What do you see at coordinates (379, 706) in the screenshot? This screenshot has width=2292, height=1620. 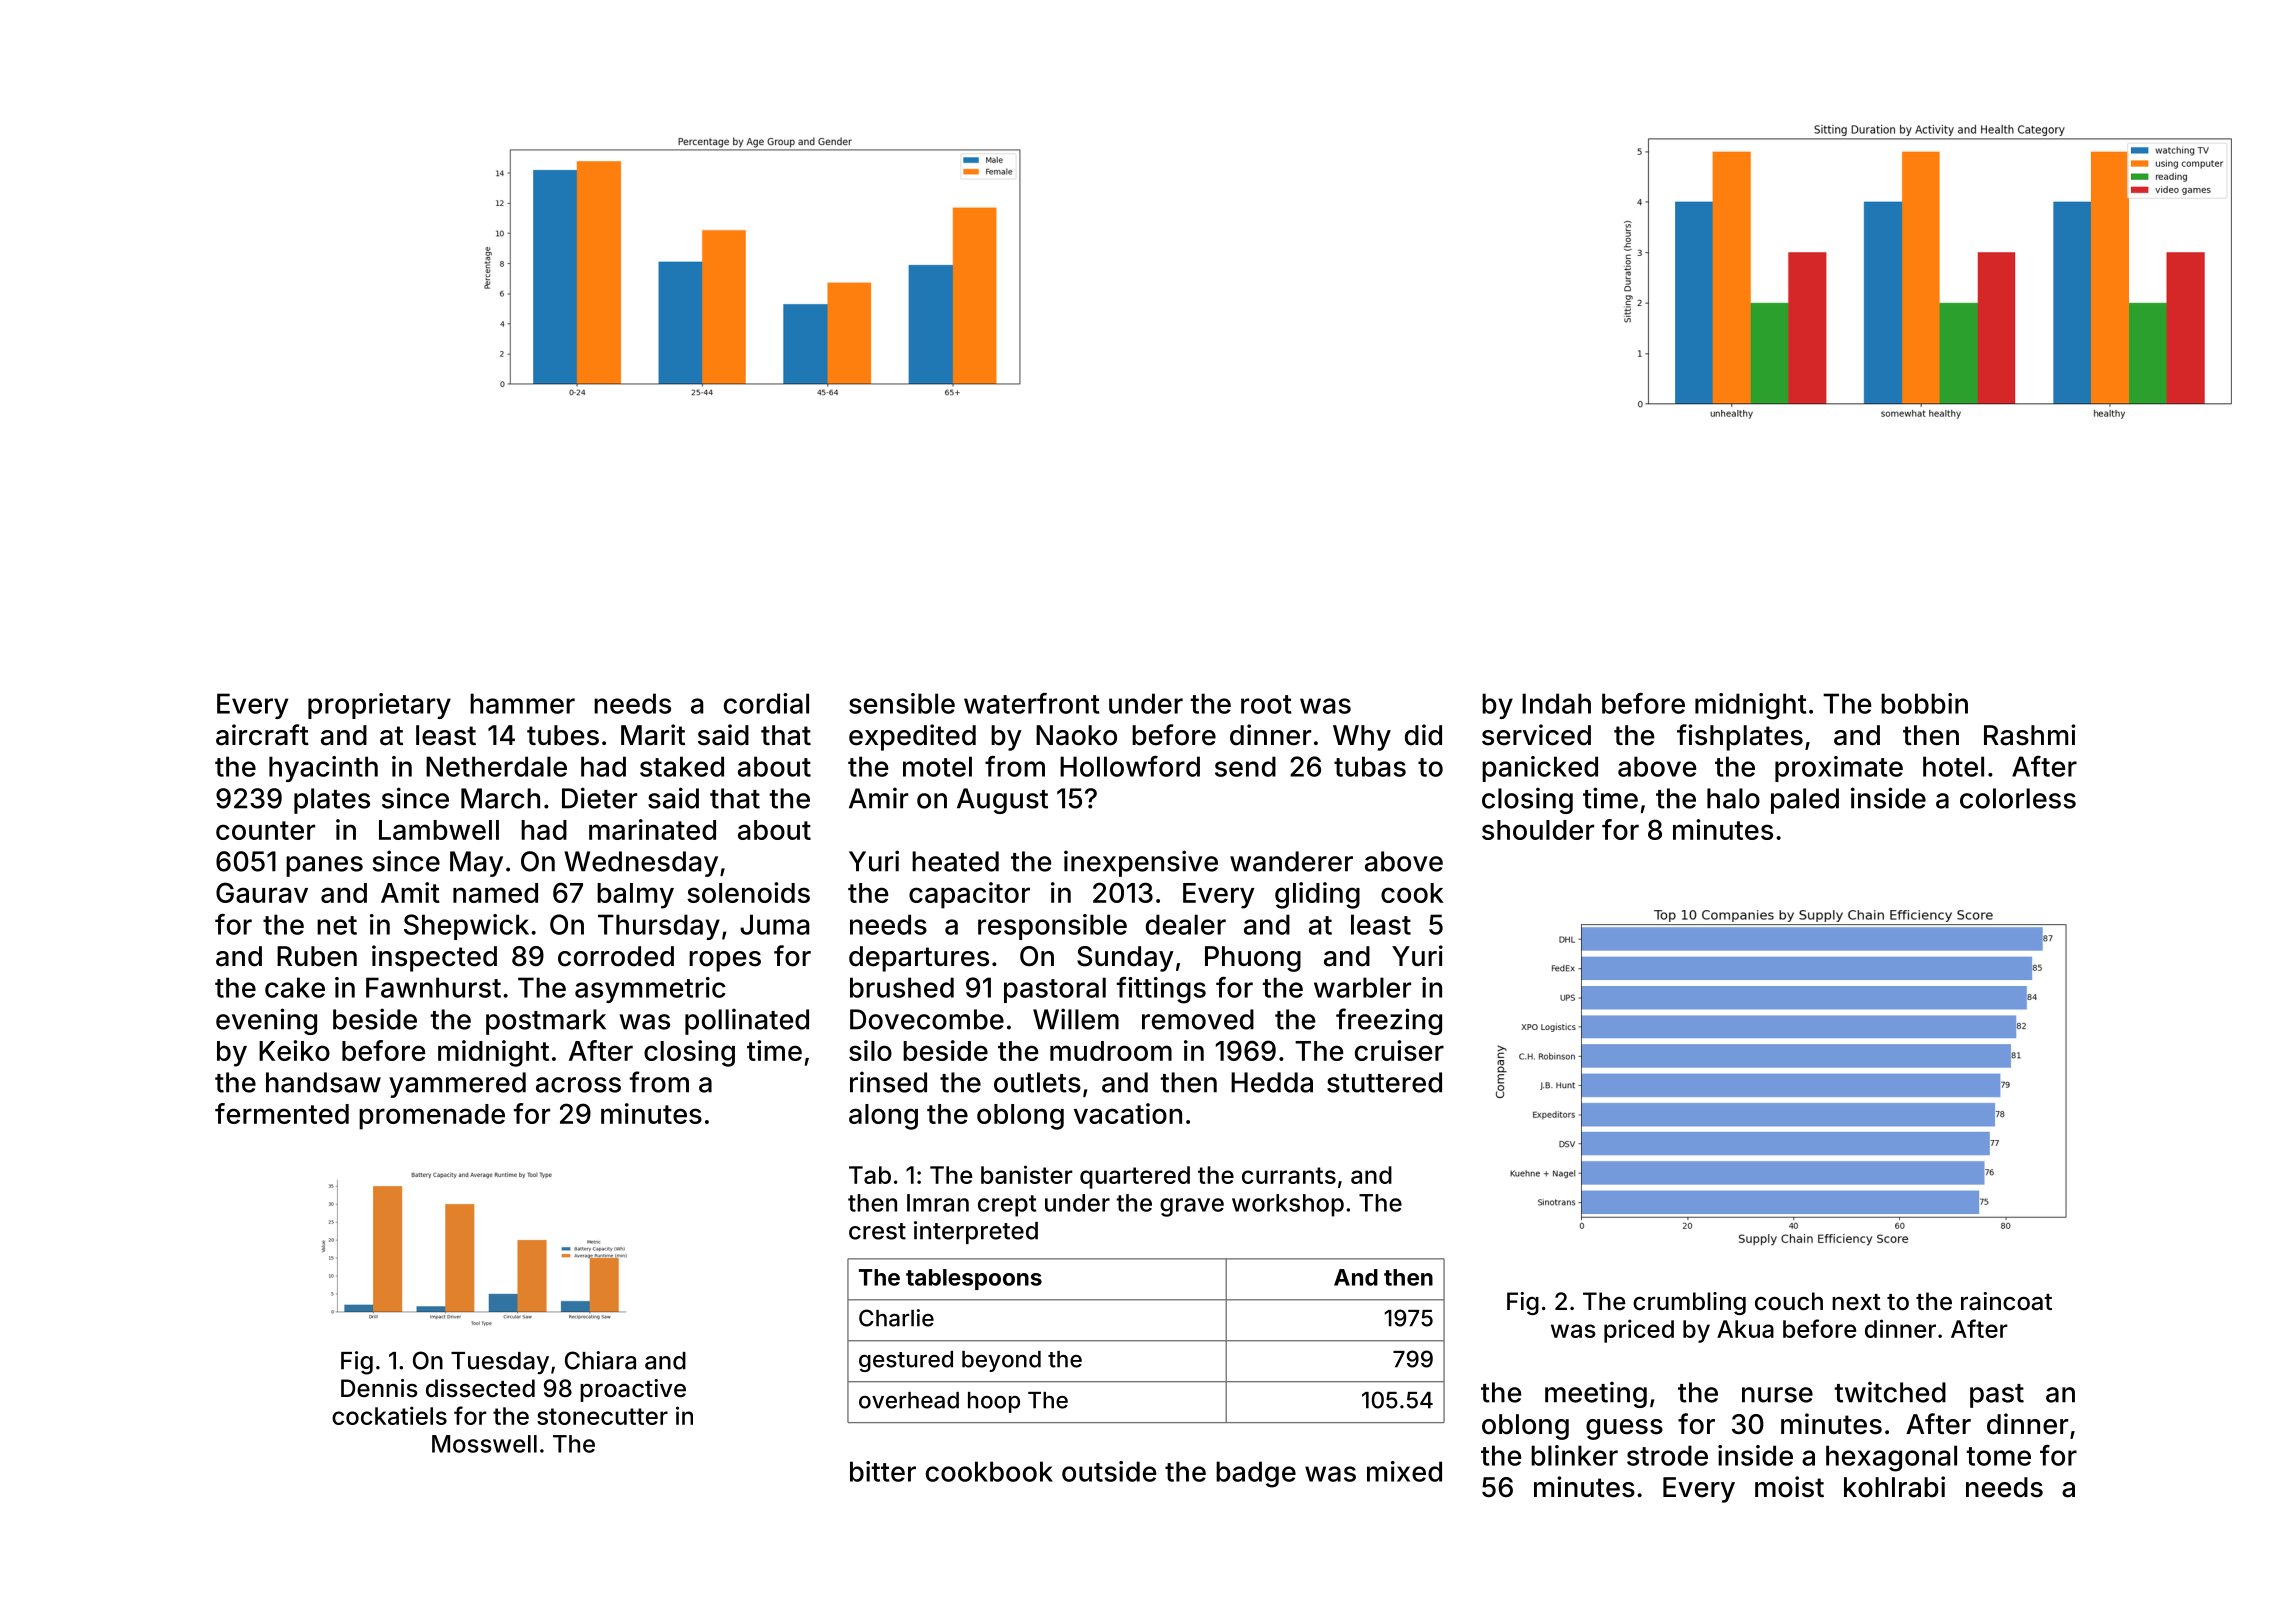 I see `proprietary` at bounding box center [379, 706].
